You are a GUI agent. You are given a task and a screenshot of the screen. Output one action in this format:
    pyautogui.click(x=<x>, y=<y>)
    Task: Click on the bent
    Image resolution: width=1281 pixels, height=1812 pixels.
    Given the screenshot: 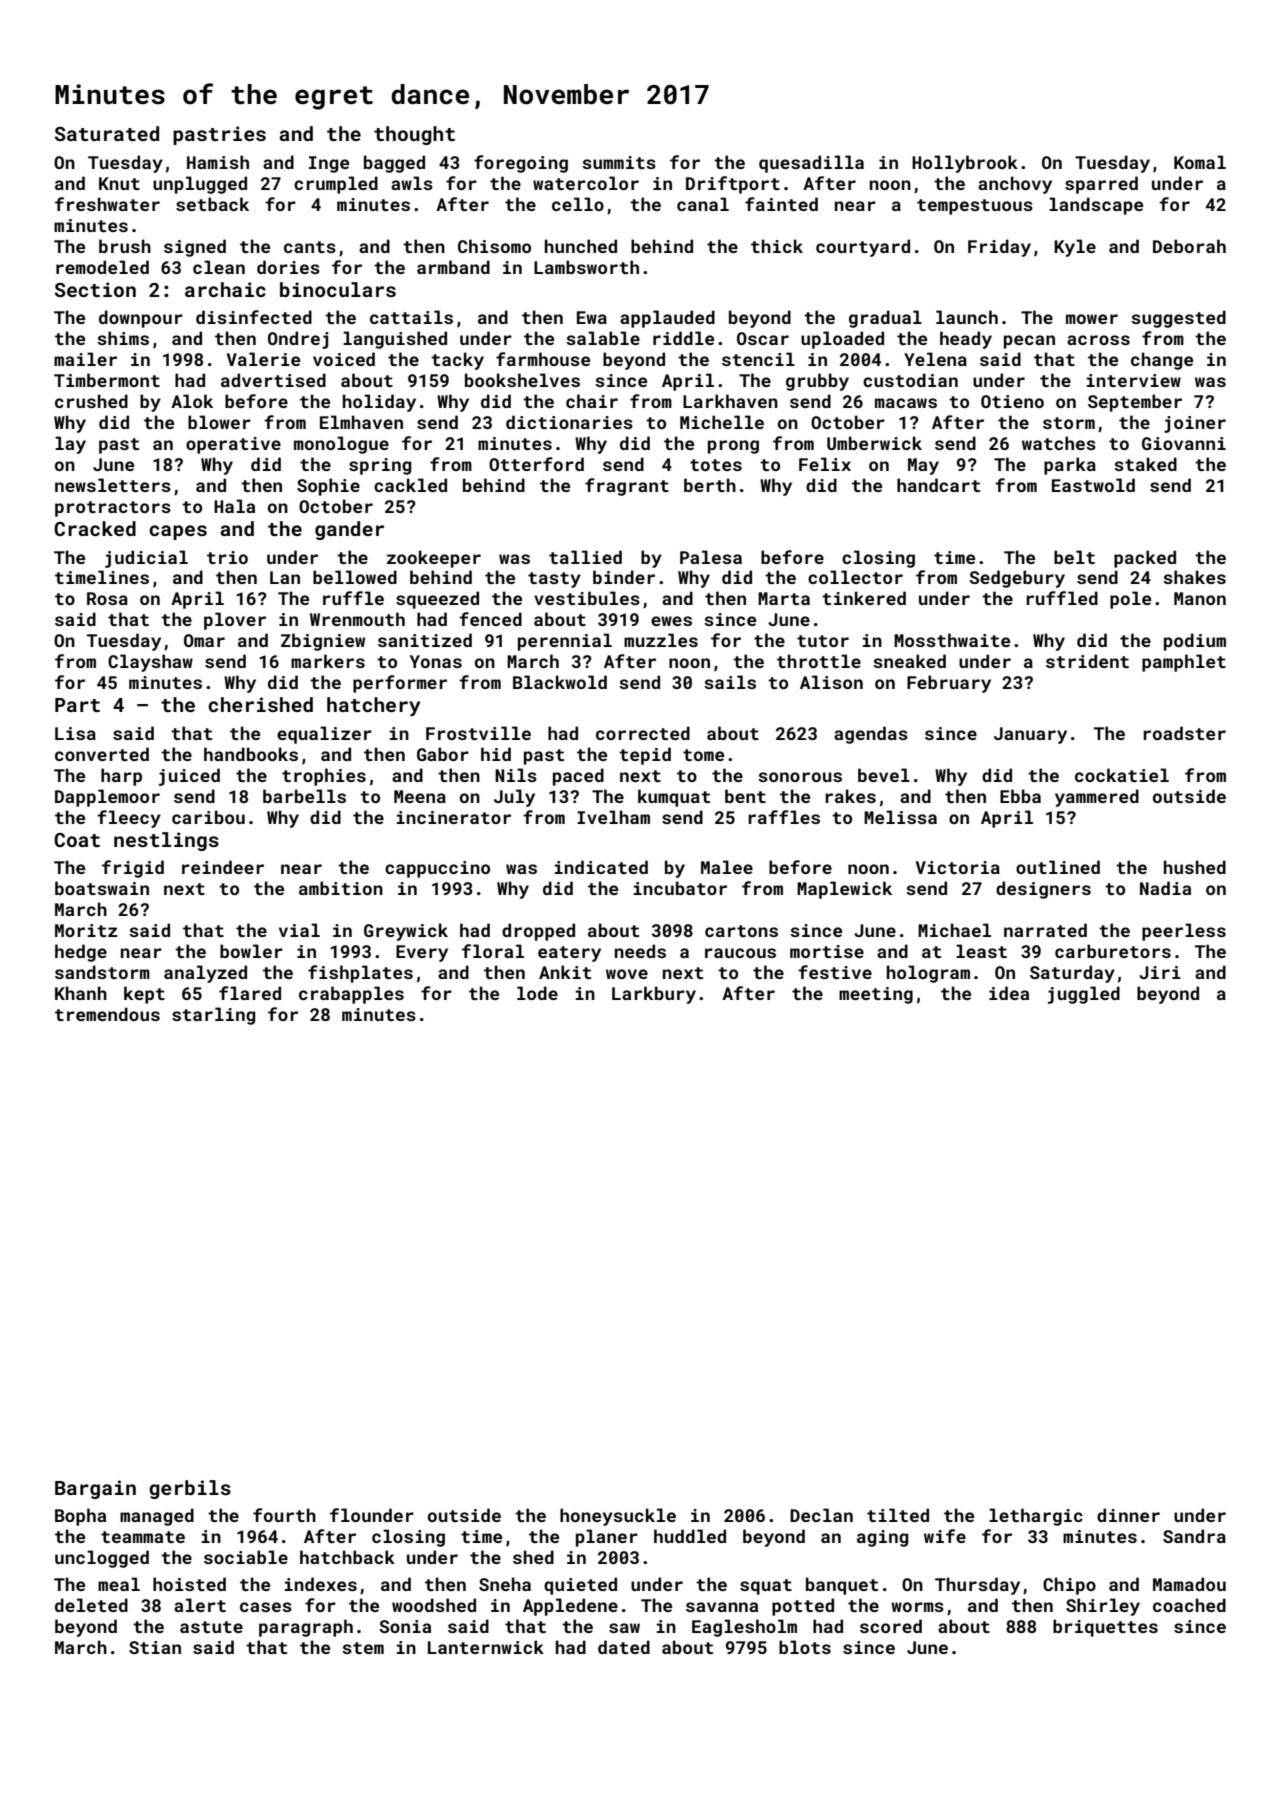 What is the action you would take?
    pyautogui.click(x=745, y=796)
